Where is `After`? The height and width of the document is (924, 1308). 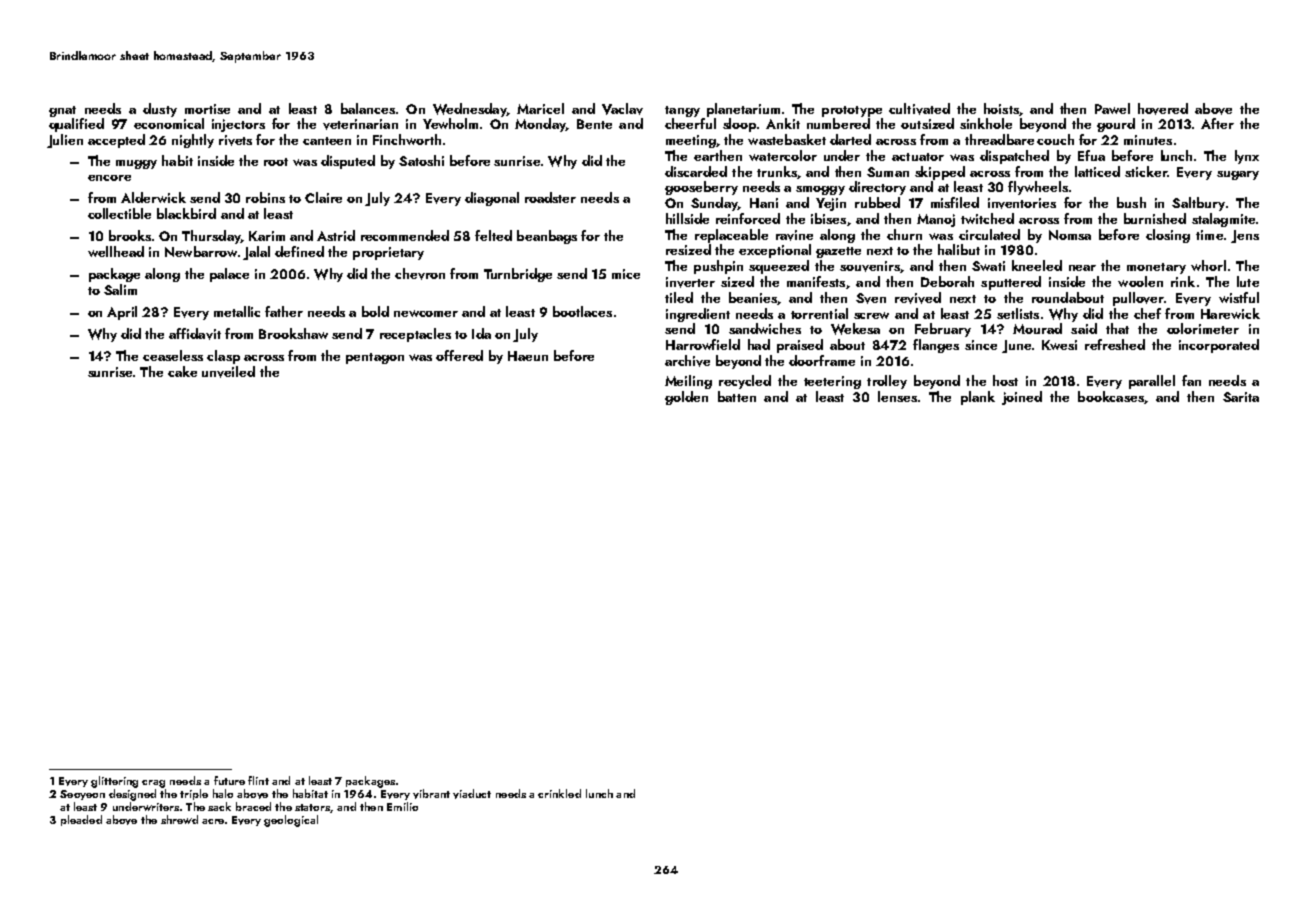
After is located at coordinates (1217, 123).
